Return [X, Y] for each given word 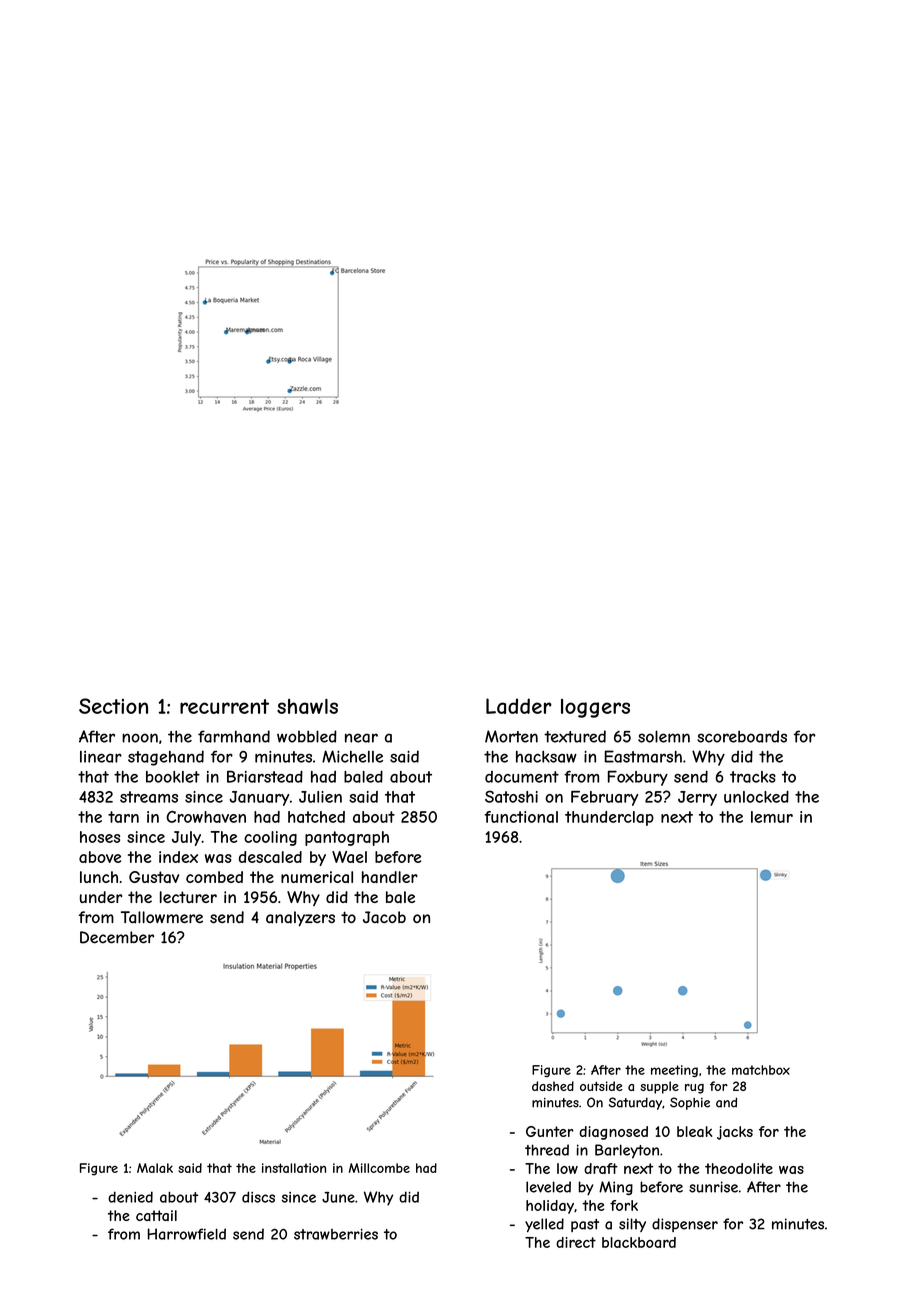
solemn [664, 736]
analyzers [300, 919]
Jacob [384, 917]
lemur [772, 817]
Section [113, 706]
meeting [674, 1071]
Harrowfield [187, 1234]
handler [390, 877]
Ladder [519, 706]
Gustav [154, 877]
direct [576, 1242]
